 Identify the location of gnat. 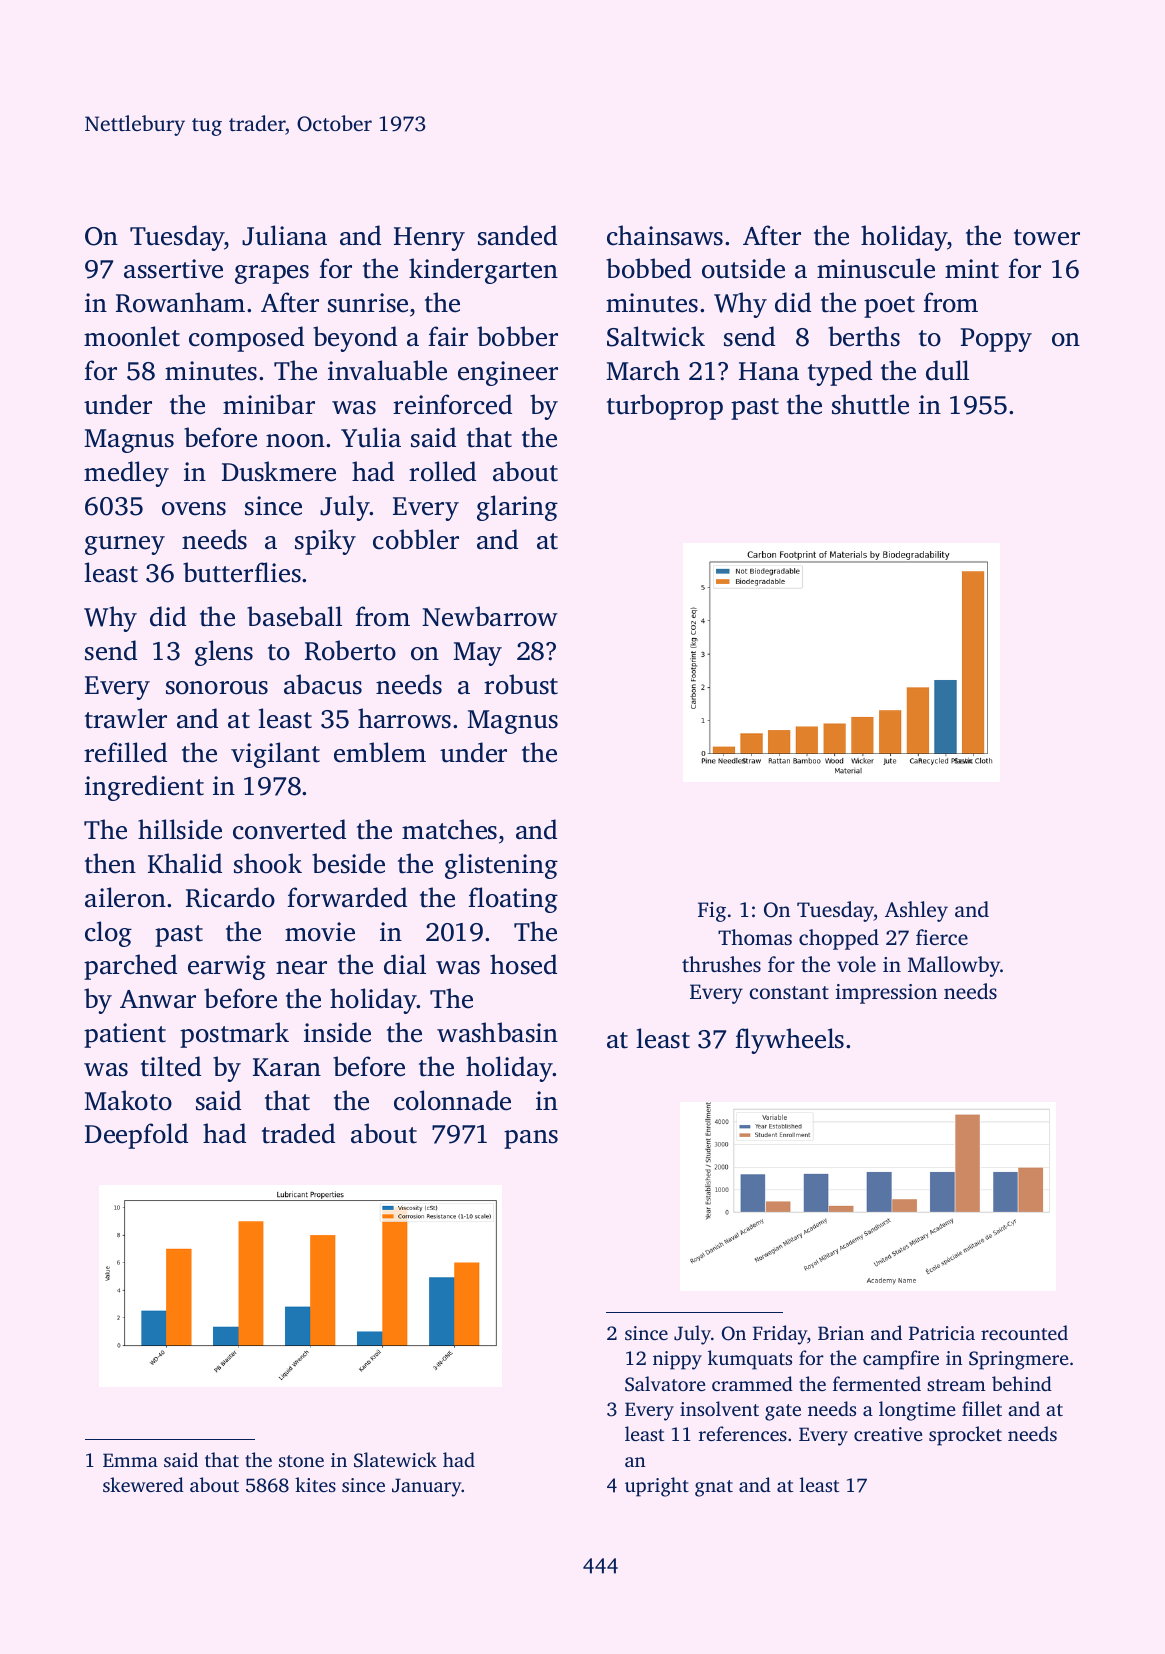
(714, 1488).
